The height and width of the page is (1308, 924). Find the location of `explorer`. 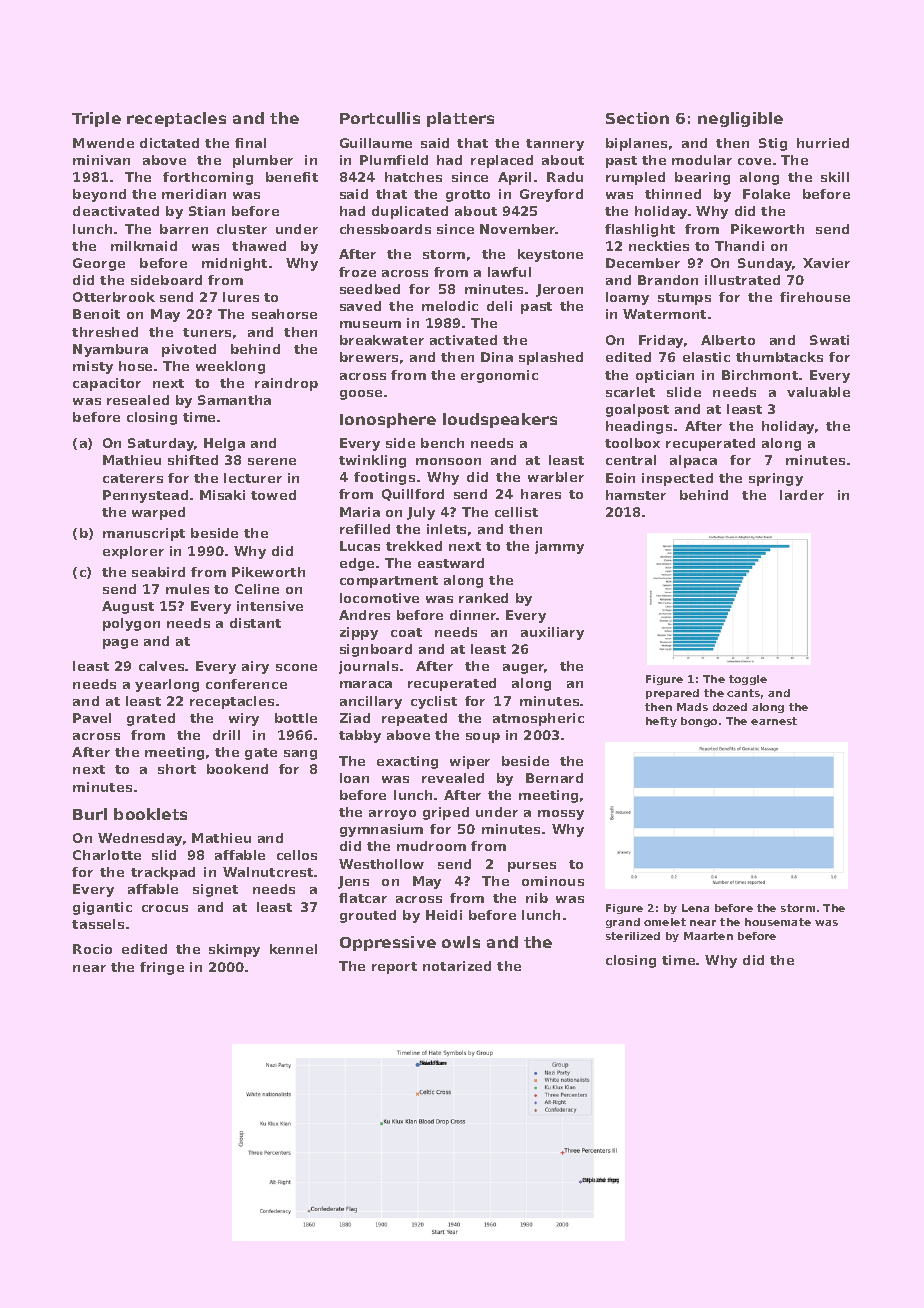

explorer is located at coordinates (133, 552).
